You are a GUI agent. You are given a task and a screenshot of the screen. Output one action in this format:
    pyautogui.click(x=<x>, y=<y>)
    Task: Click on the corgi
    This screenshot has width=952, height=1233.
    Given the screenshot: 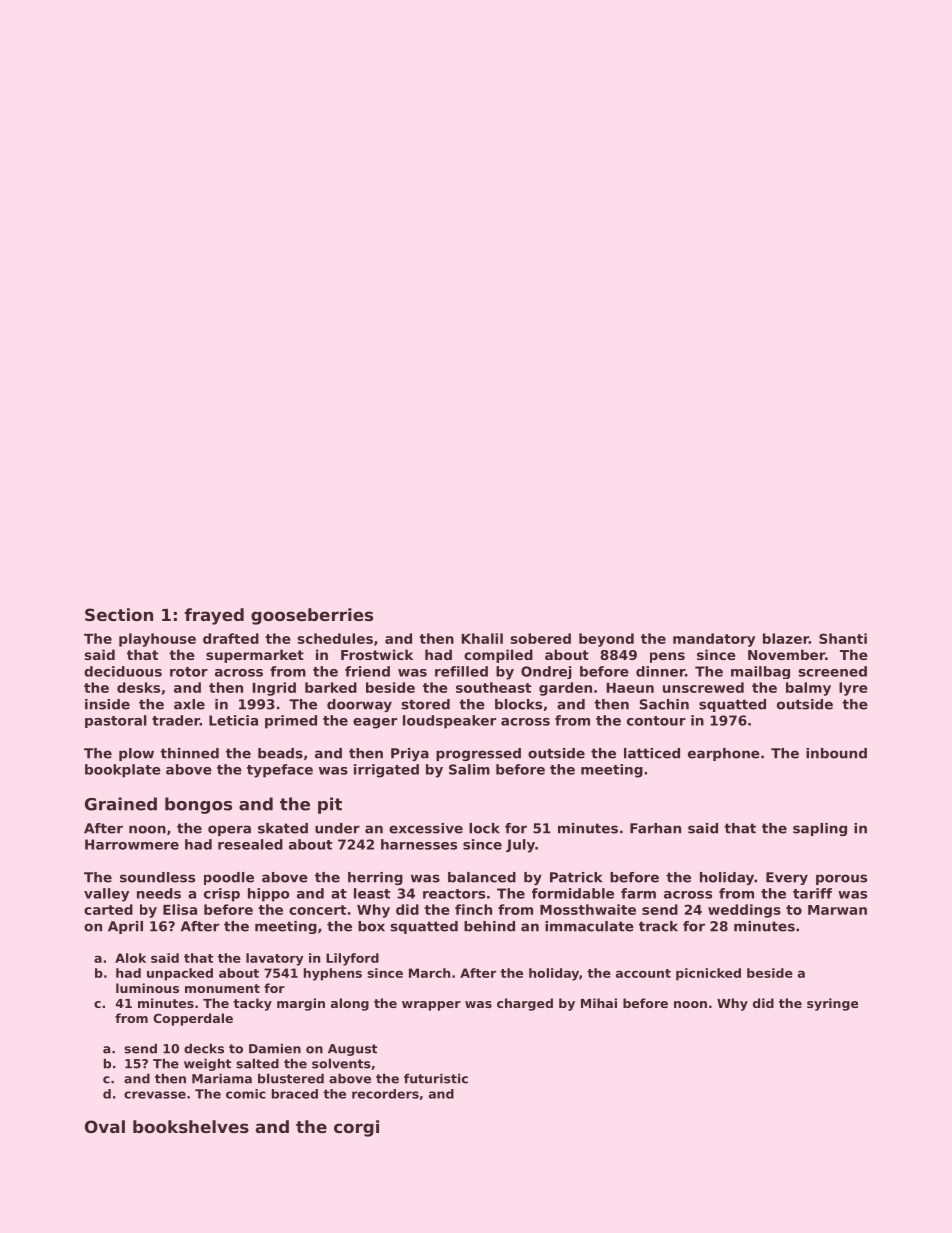 What is the action you would take?
    pyautogui.click(x=356, y=1128)
